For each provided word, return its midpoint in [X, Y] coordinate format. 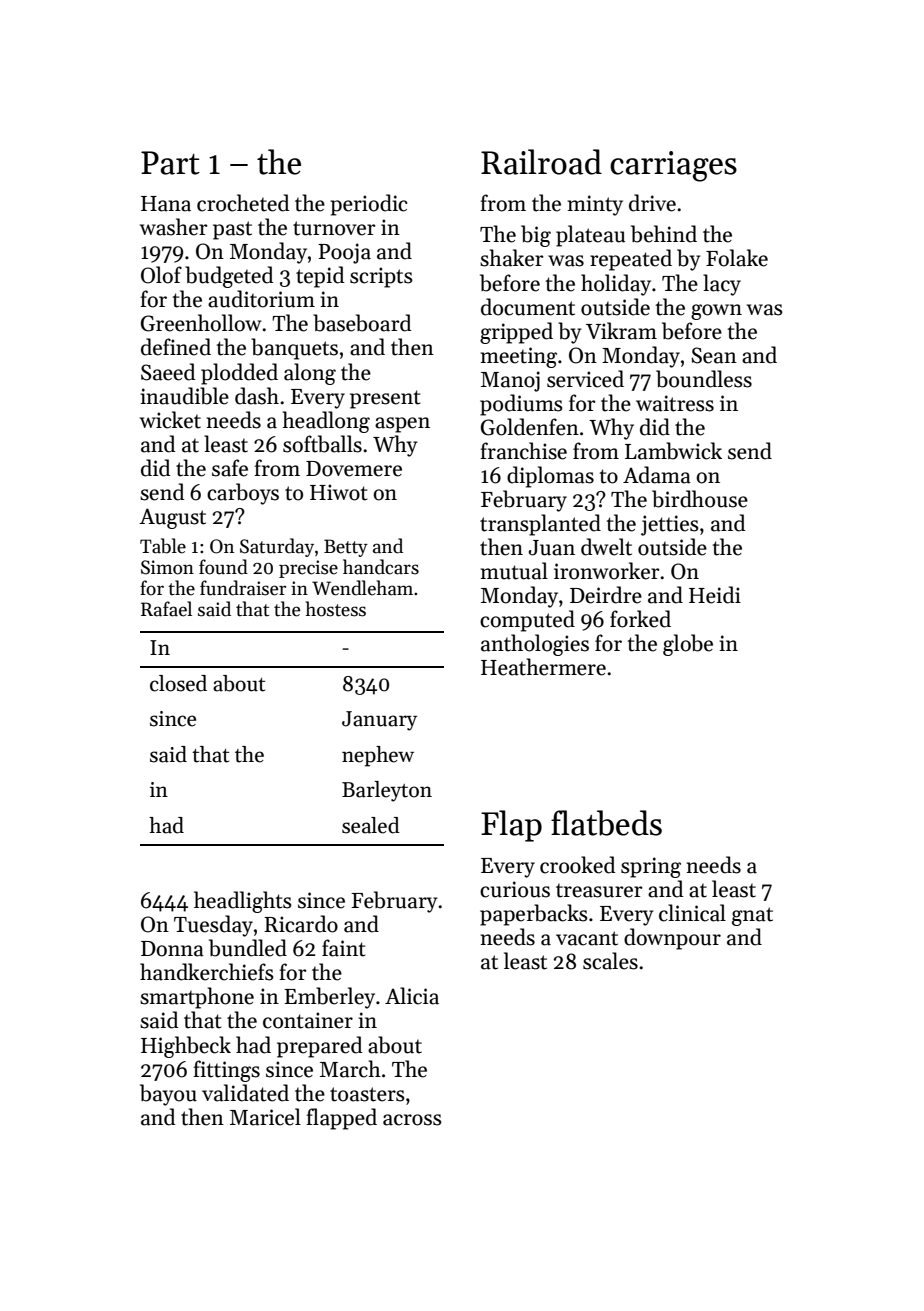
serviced [585, 379]
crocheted [243, 203]
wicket [170, 420]
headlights [243, 902]
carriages [673, 166]
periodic [368, 205]
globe [688, 645]
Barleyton [387, 791]
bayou [168, 1095]
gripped [516, 333]
